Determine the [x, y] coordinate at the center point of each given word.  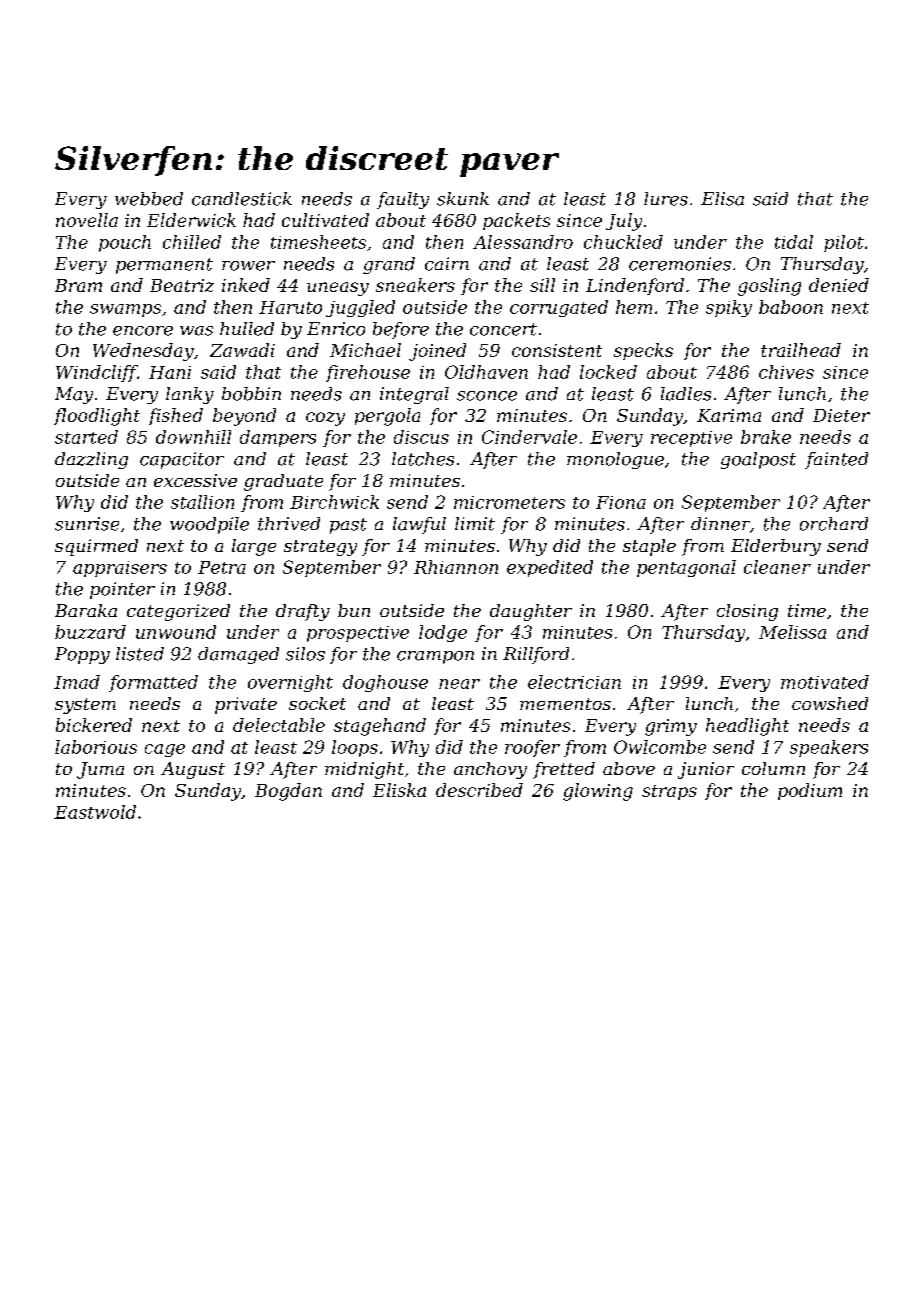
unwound [176, 632]
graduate [283, 482]
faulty [403, 200]
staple [649, 547]
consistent [557, 350]
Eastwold [95, 812]
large [254, 547]
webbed [149, 199]
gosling [769, 287]
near [459, 684]
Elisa [722, 199]
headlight [747, 727]
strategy [320, 548]
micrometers [509, 502]
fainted [836, 460]
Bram [78, 285]
